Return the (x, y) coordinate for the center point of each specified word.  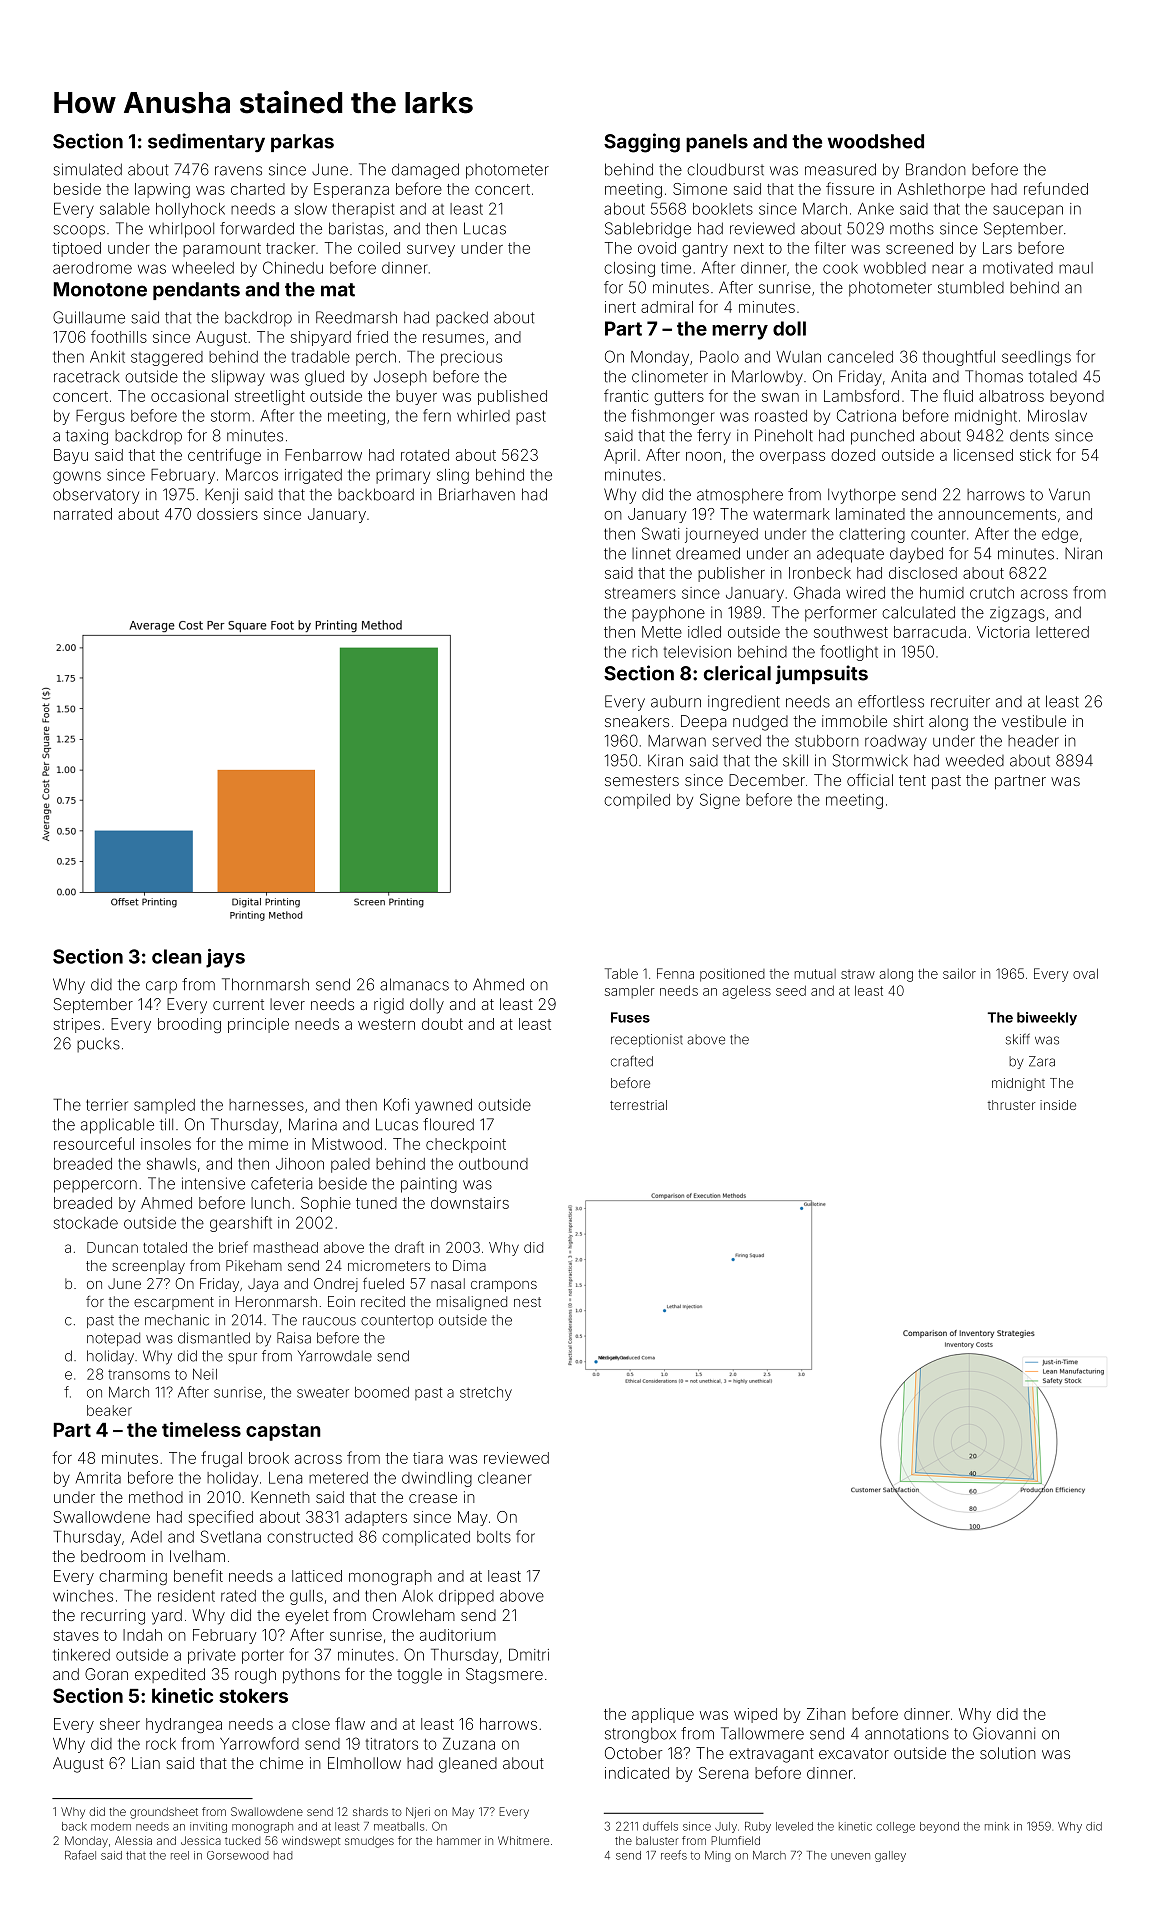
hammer (459, 1840)
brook (269, 1458)
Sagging (642, 143)
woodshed (876, 141)
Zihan (826, 1714)
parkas (302, 143)
